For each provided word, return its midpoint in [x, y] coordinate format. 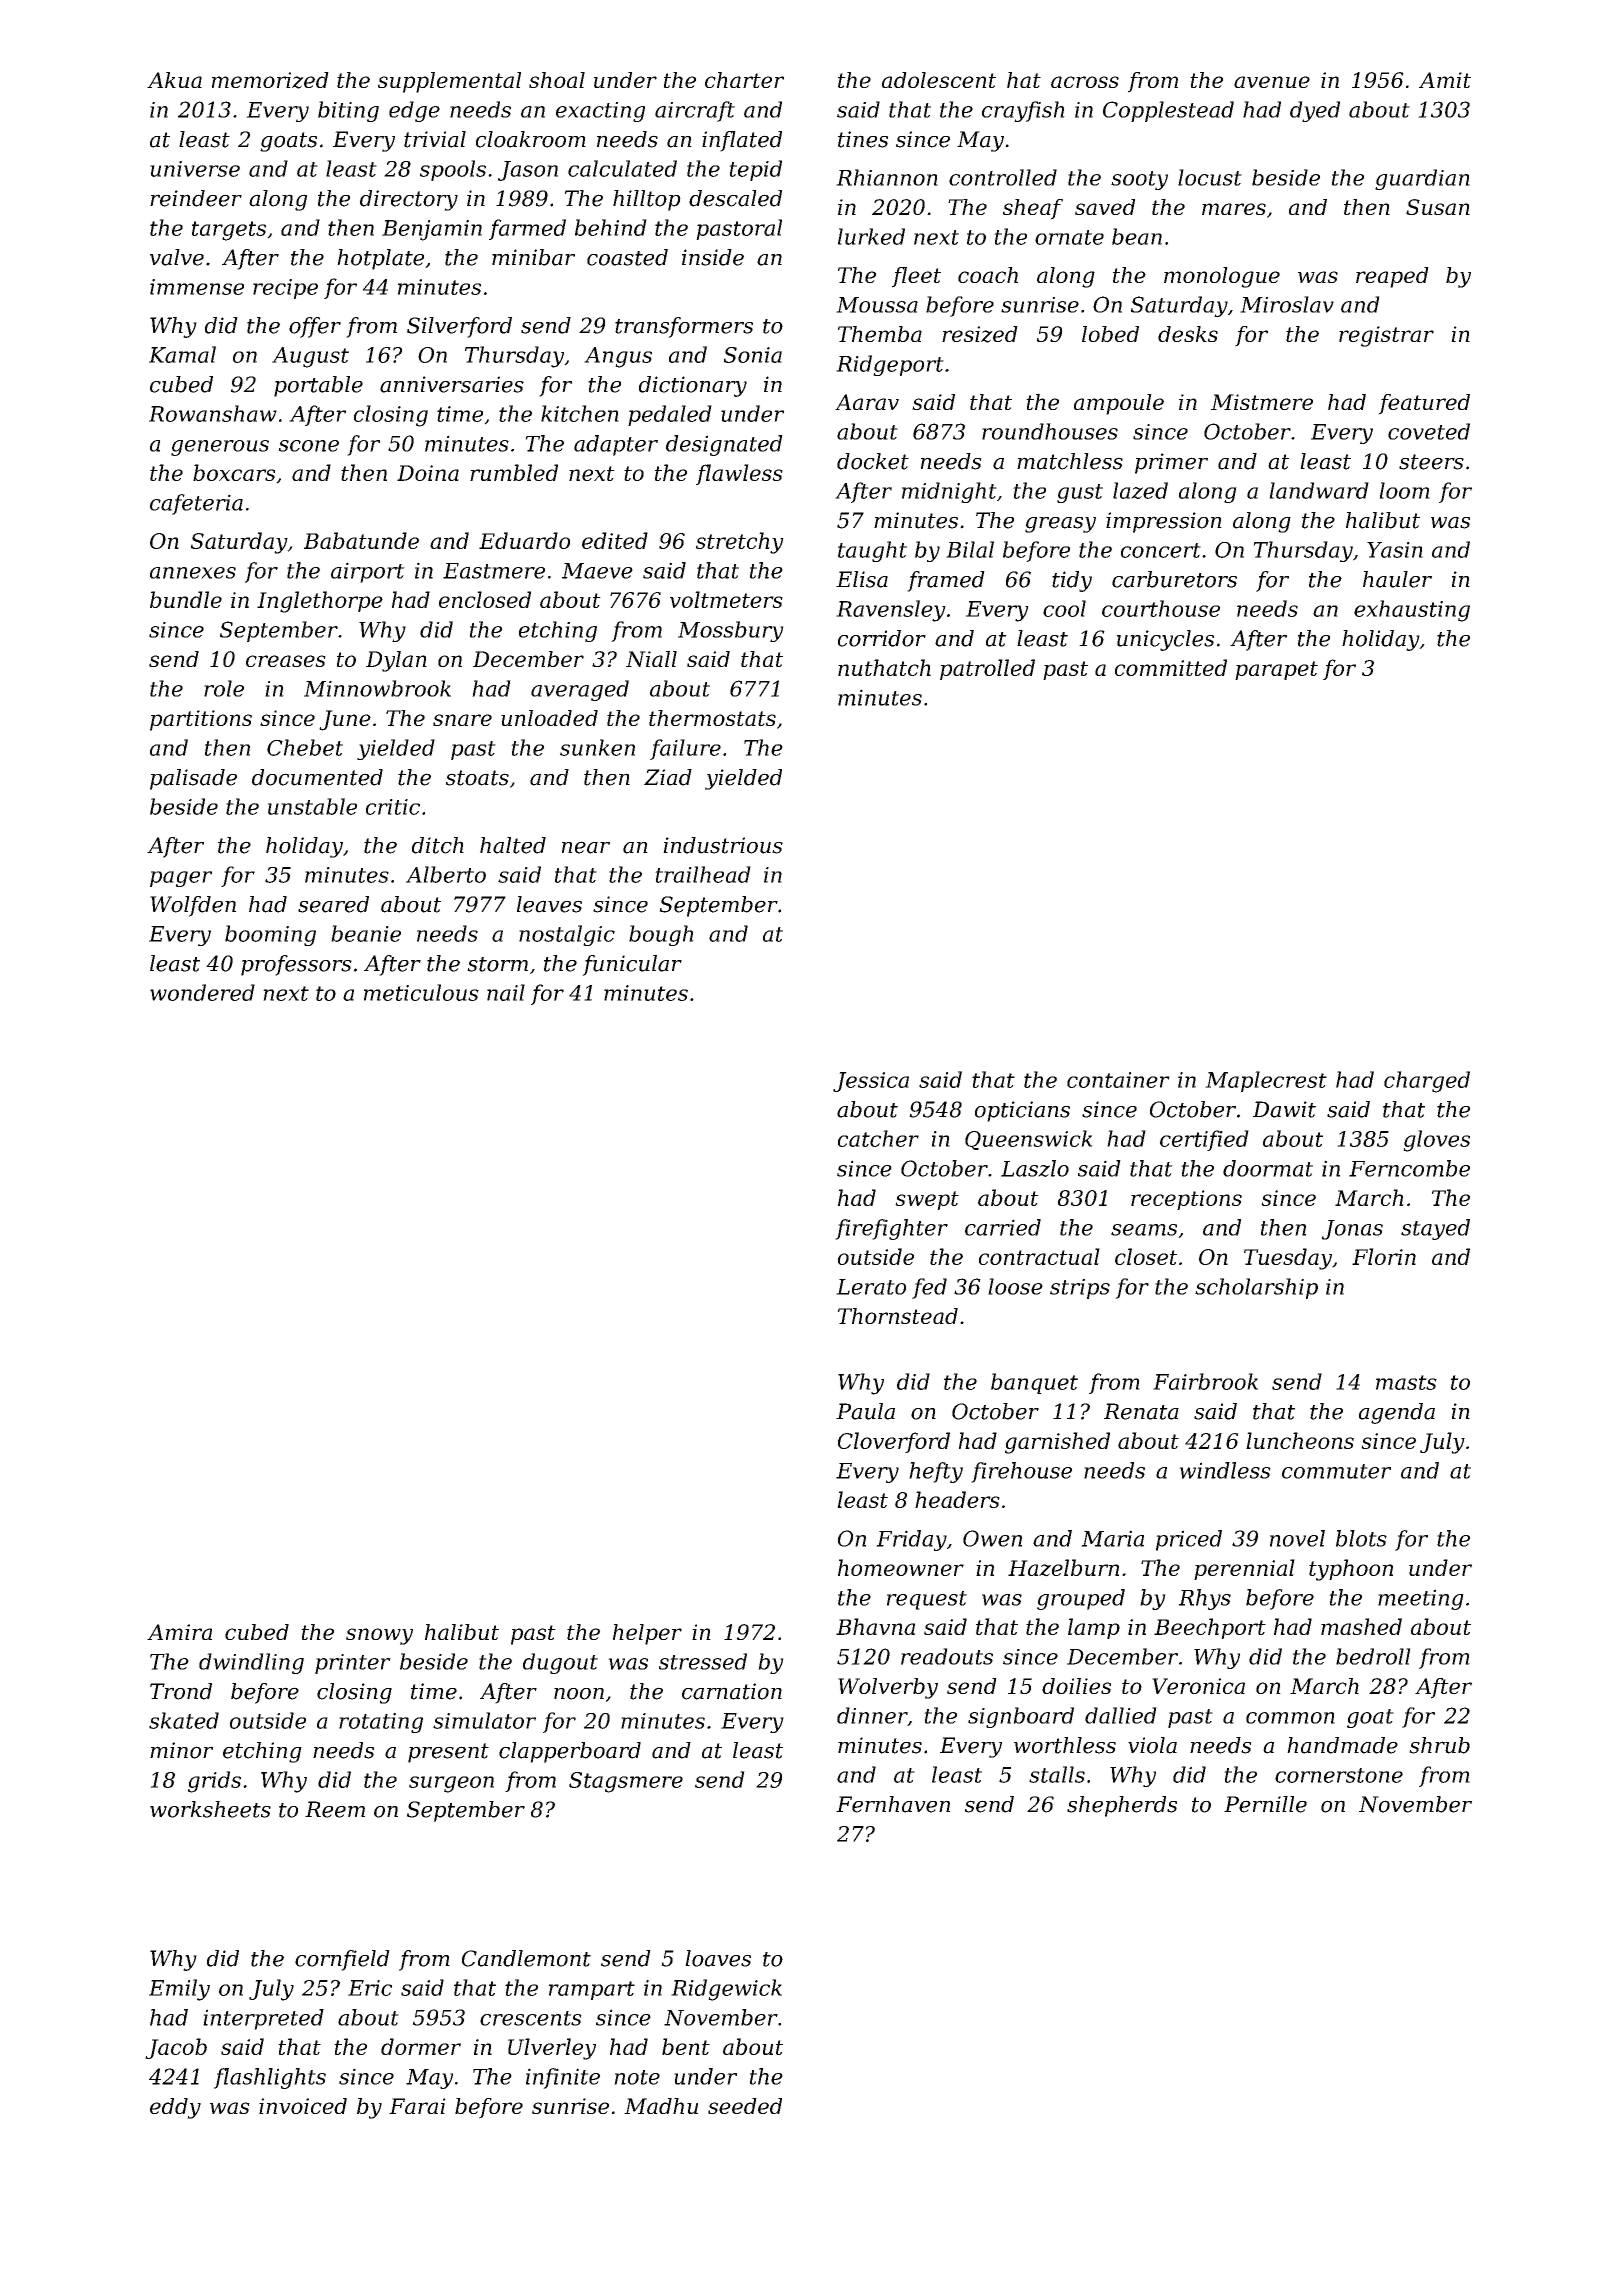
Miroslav [1287, 304]
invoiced [303, 2106]
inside [713, 257]
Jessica [871, 1082]
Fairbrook [1205, 1381]
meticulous [421, 992]
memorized [270, 80]
